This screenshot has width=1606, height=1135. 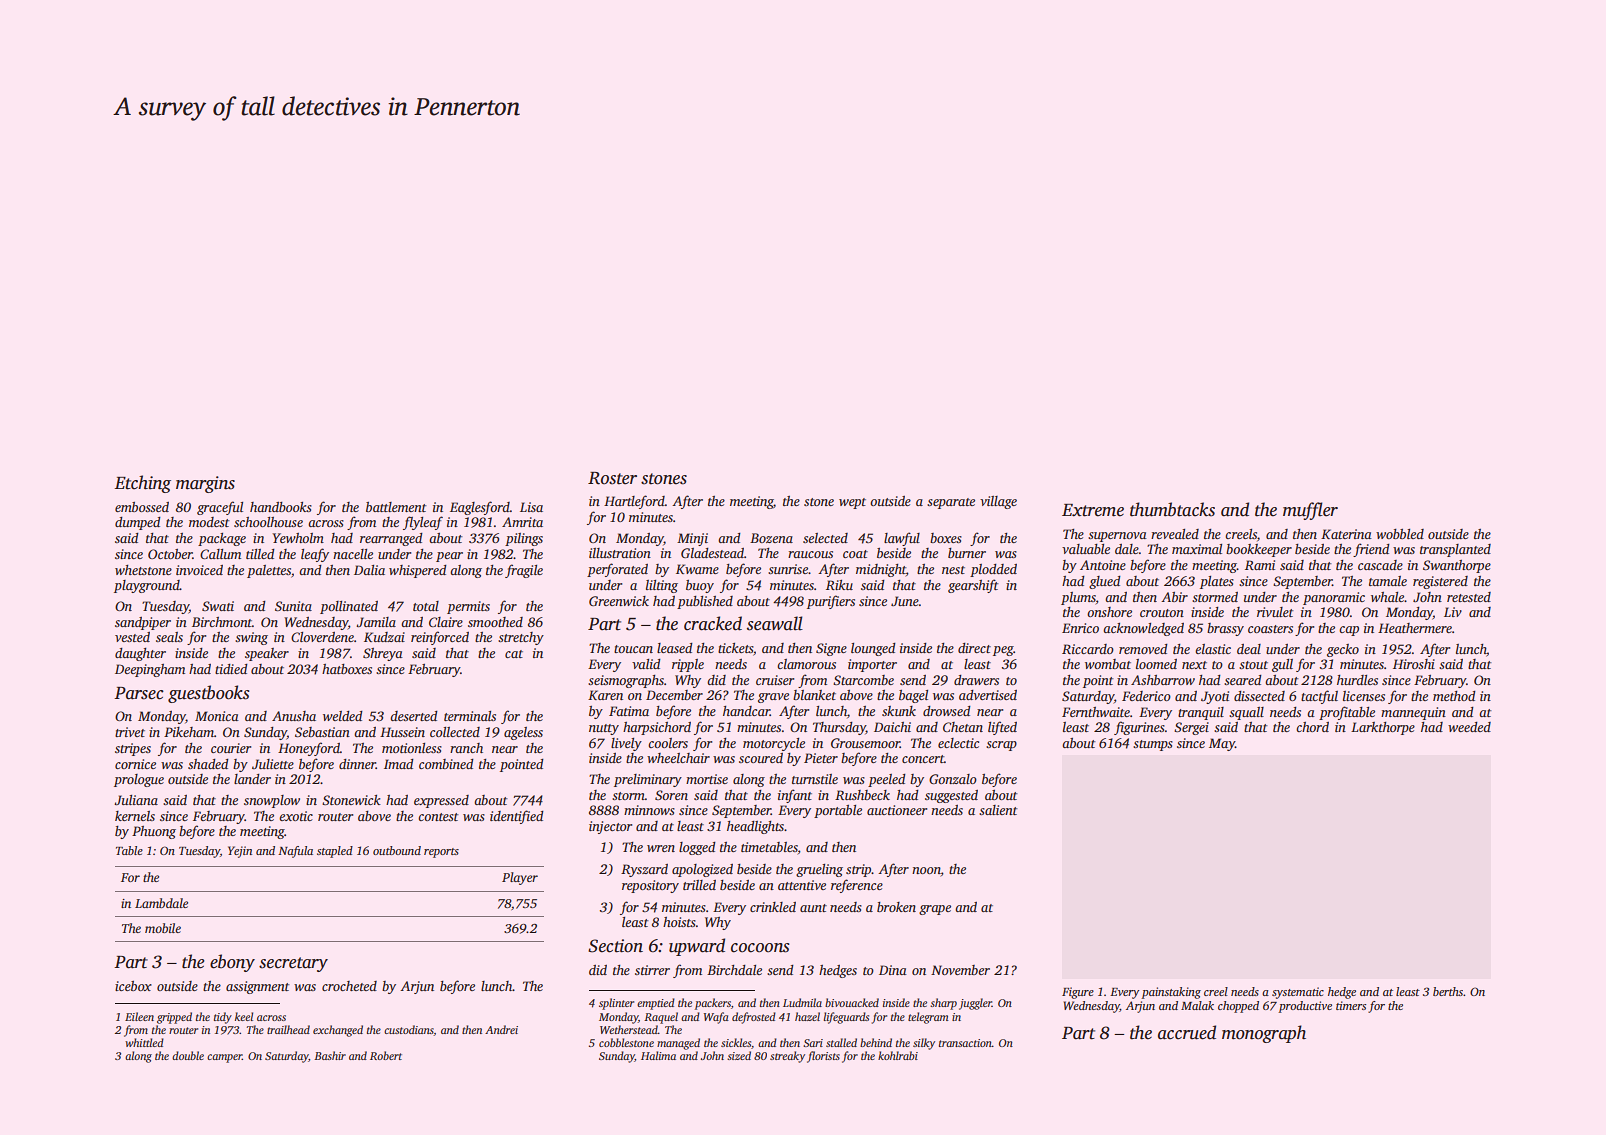 I want to click on Riku, so click(x=839, y=585).
